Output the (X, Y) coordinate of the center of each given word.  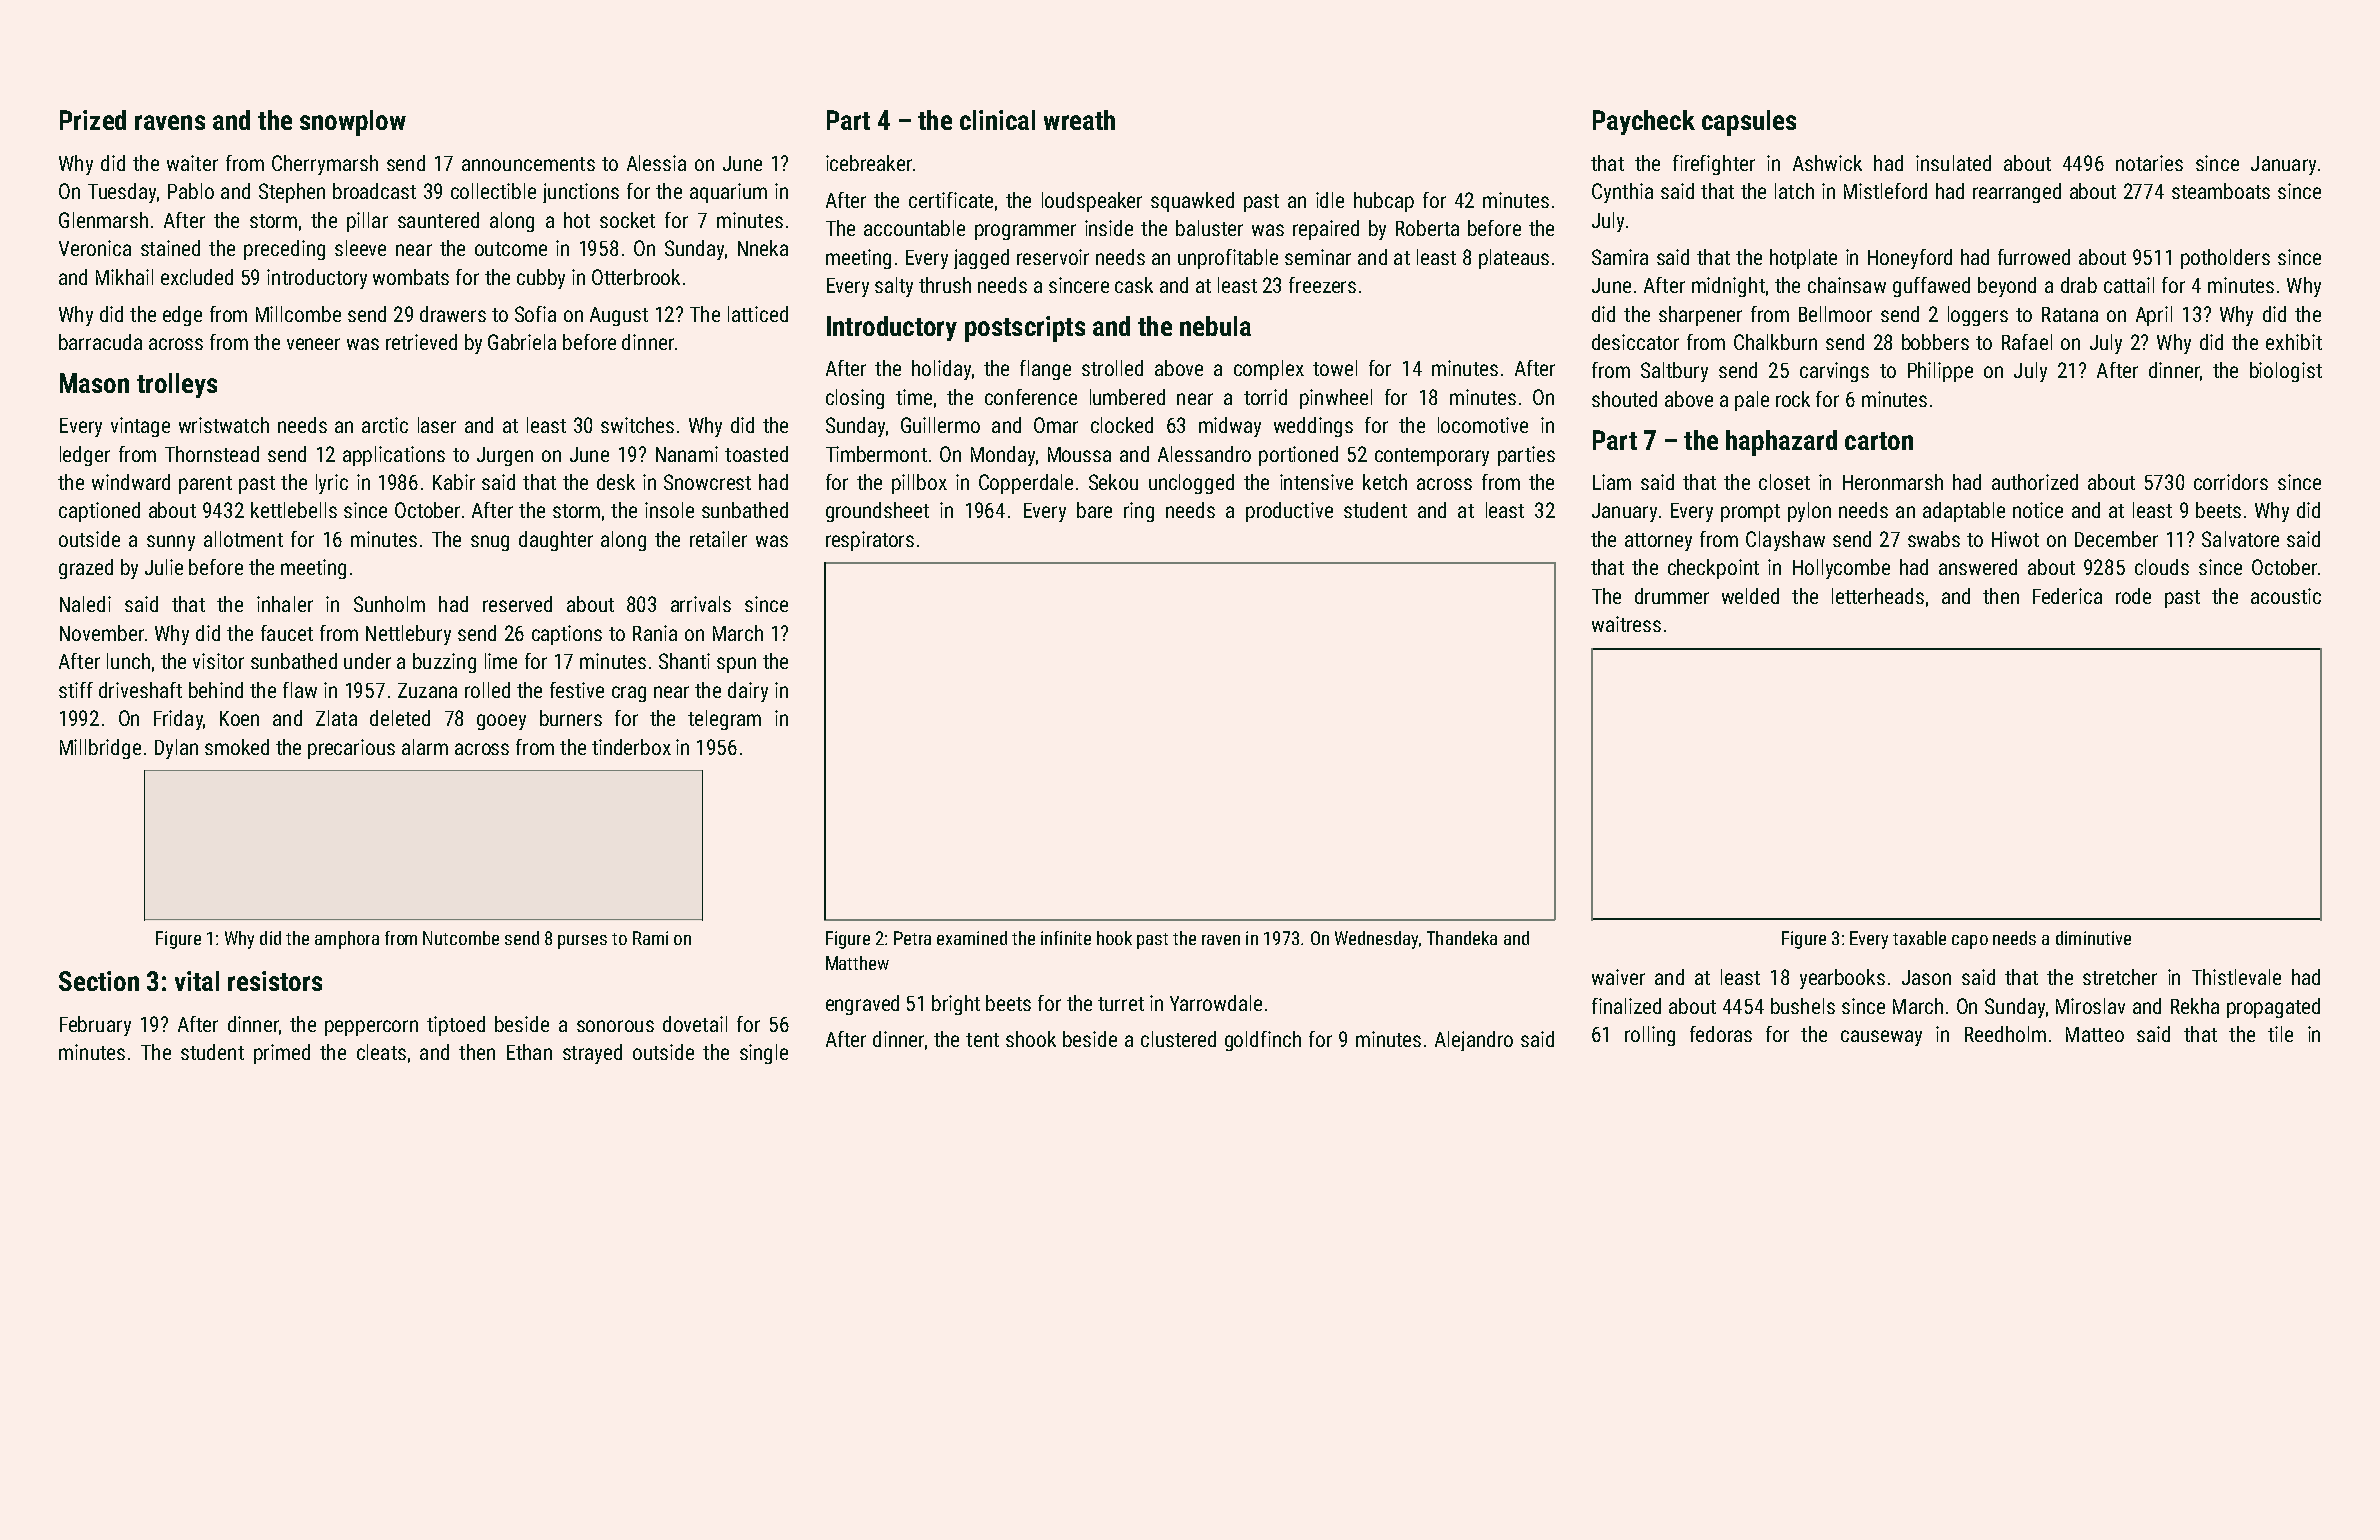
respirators (870, 541)
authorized (2035, 482)
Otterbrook (636, 277)
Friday (178, 720)
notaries (2149, 163)
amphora (347, 940)
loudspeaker (1092, 202)
